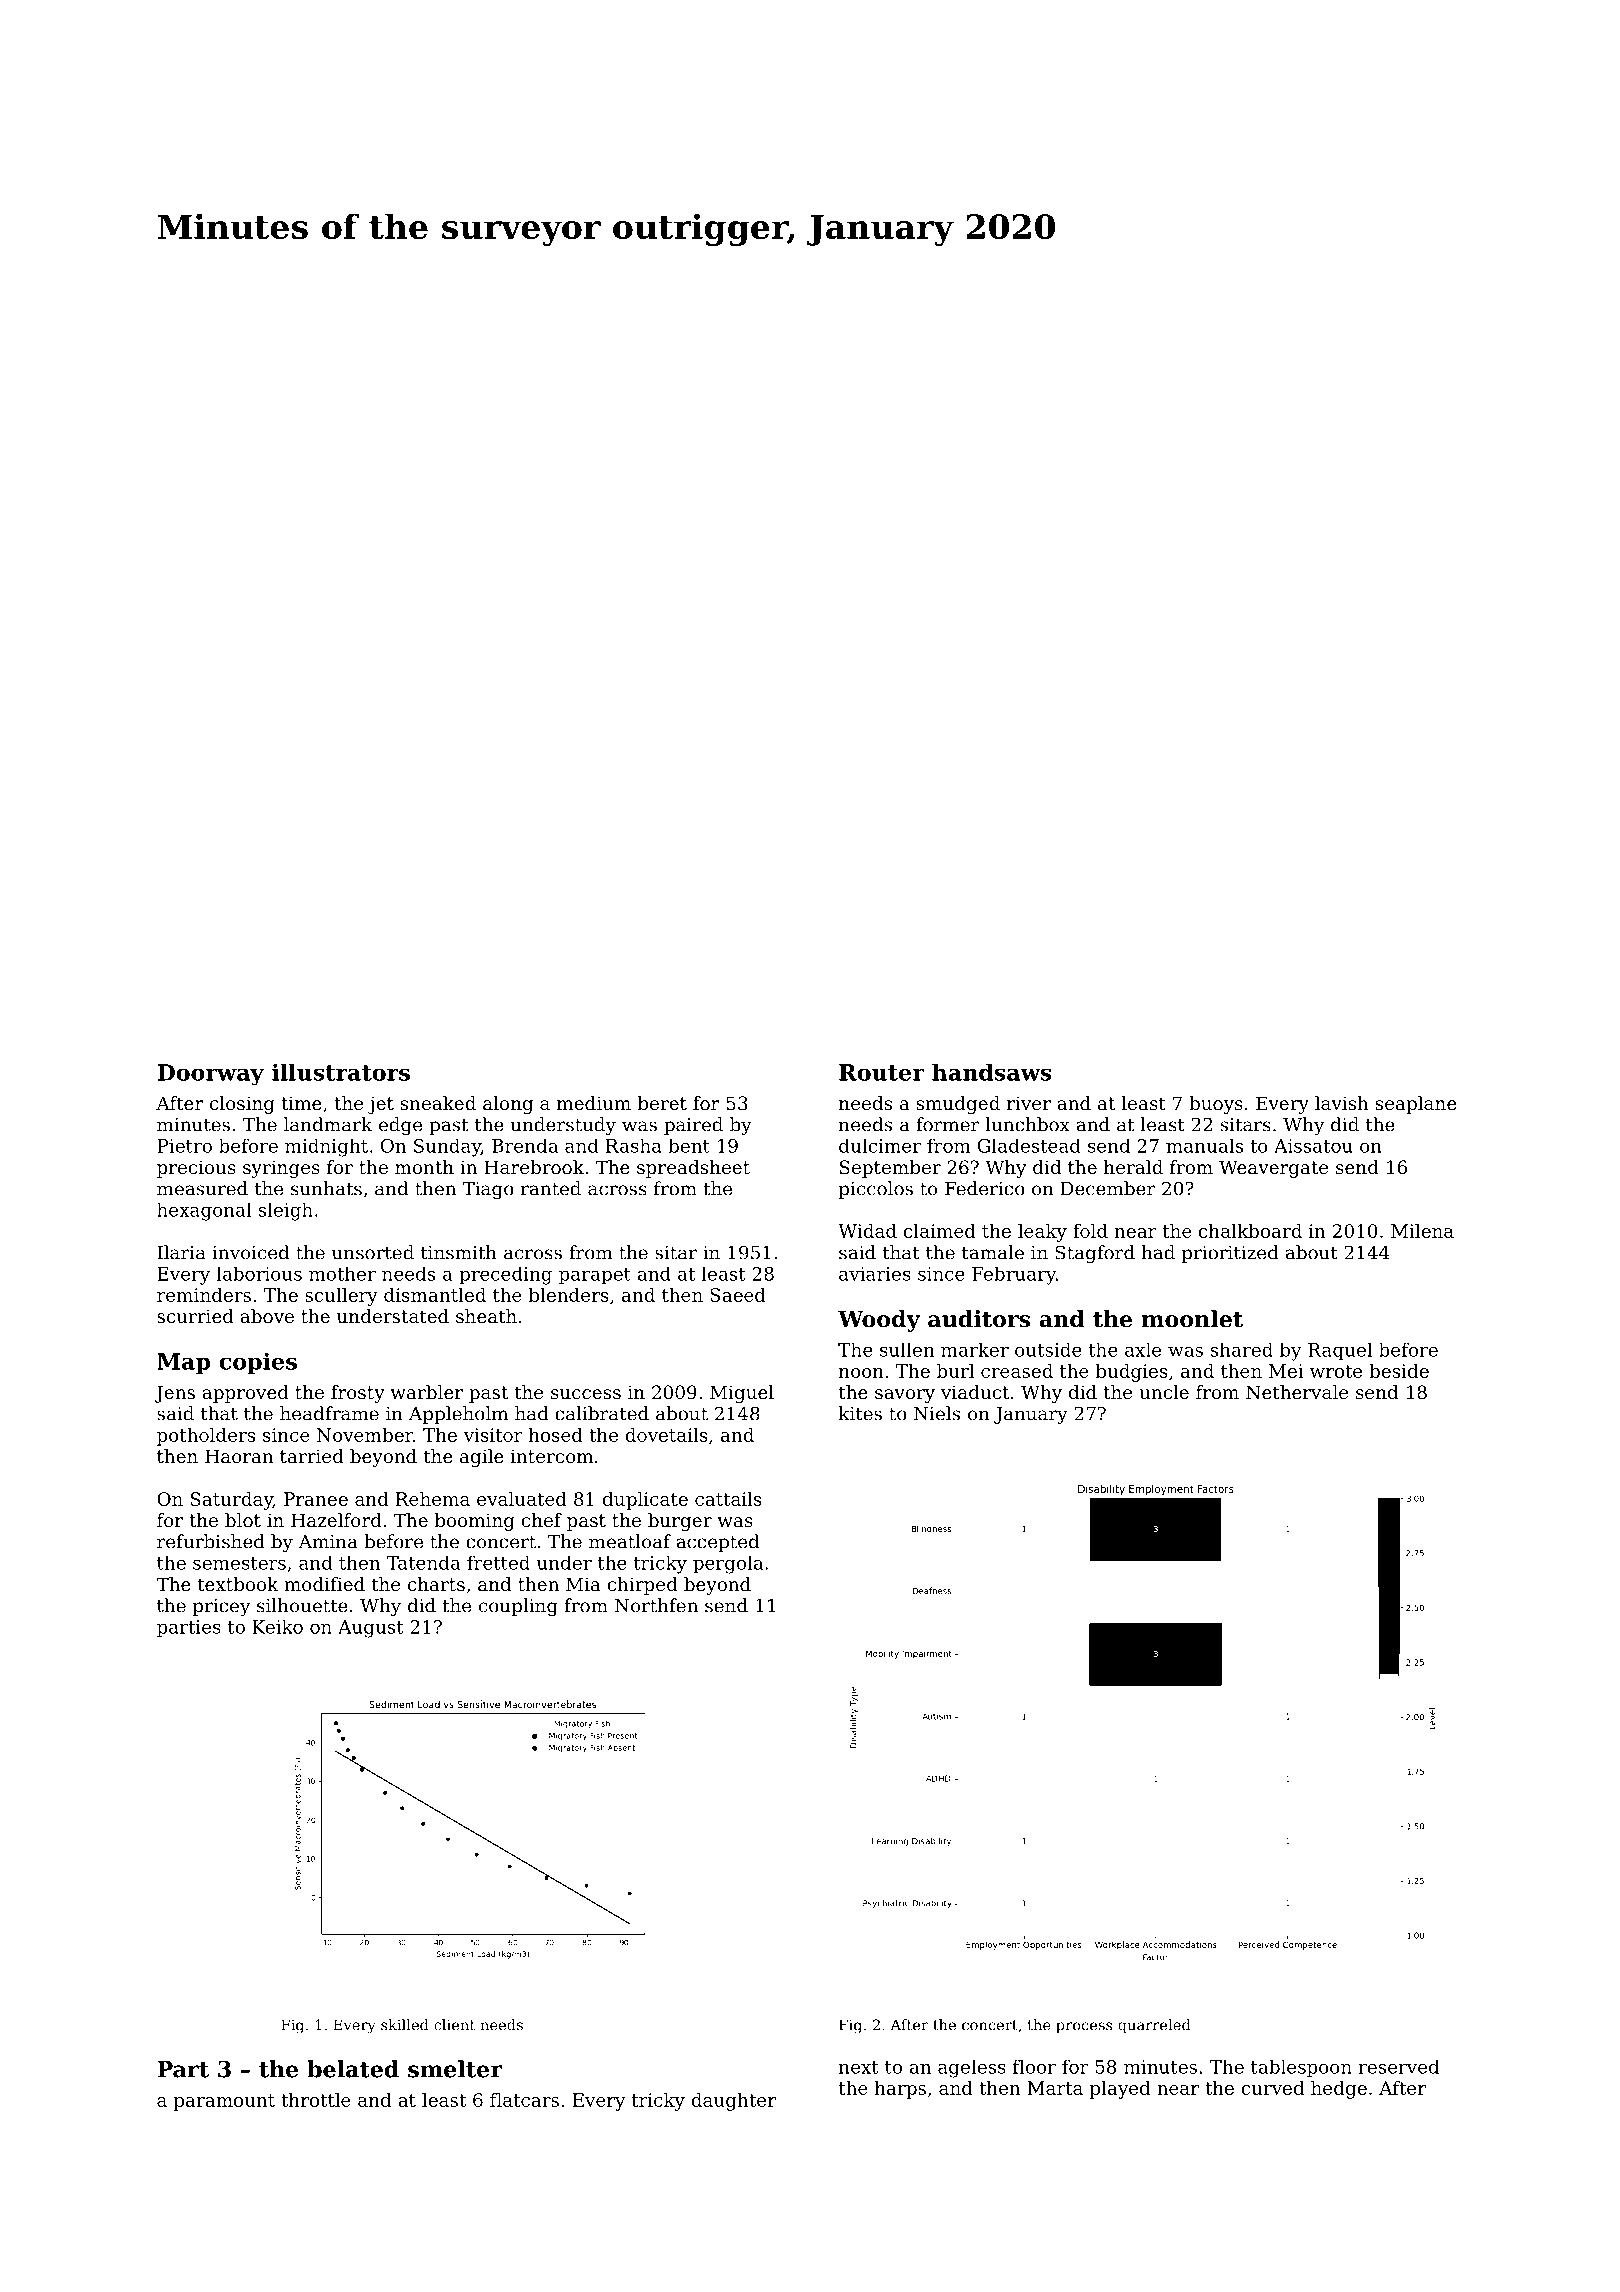  What do you see at coordinates (1422, 1231) in the document?
I see `Milena` at bounding box center [1422, 1231].
